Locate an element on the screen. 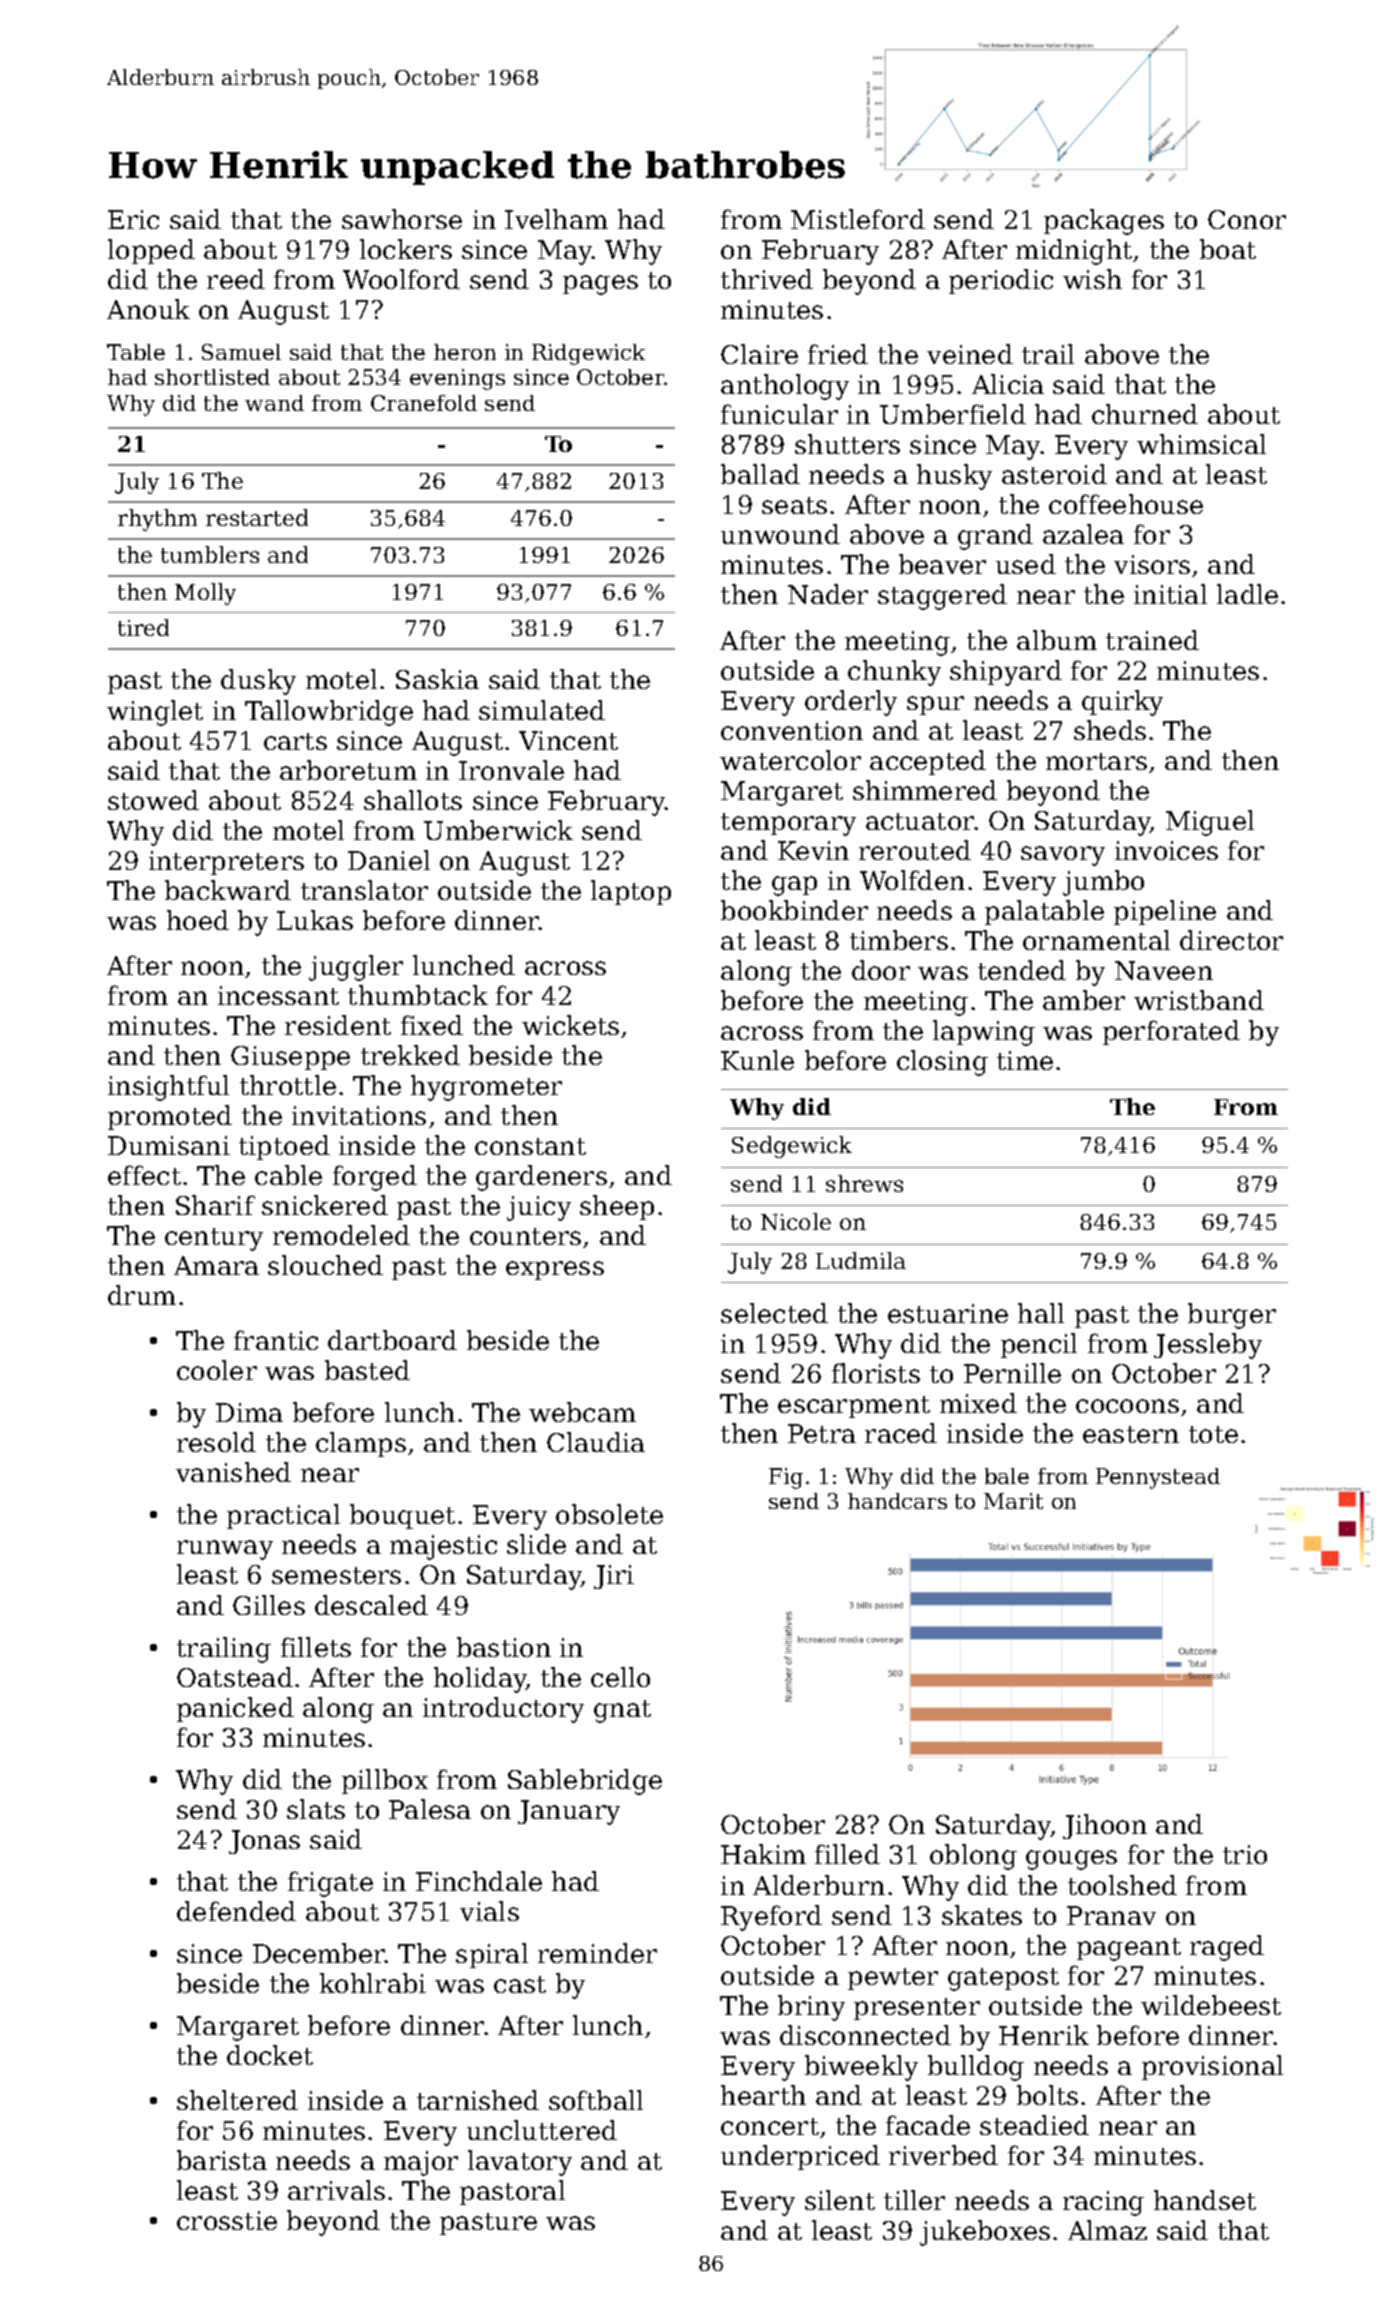  Mistleford is located at coordinates (858, 219).
